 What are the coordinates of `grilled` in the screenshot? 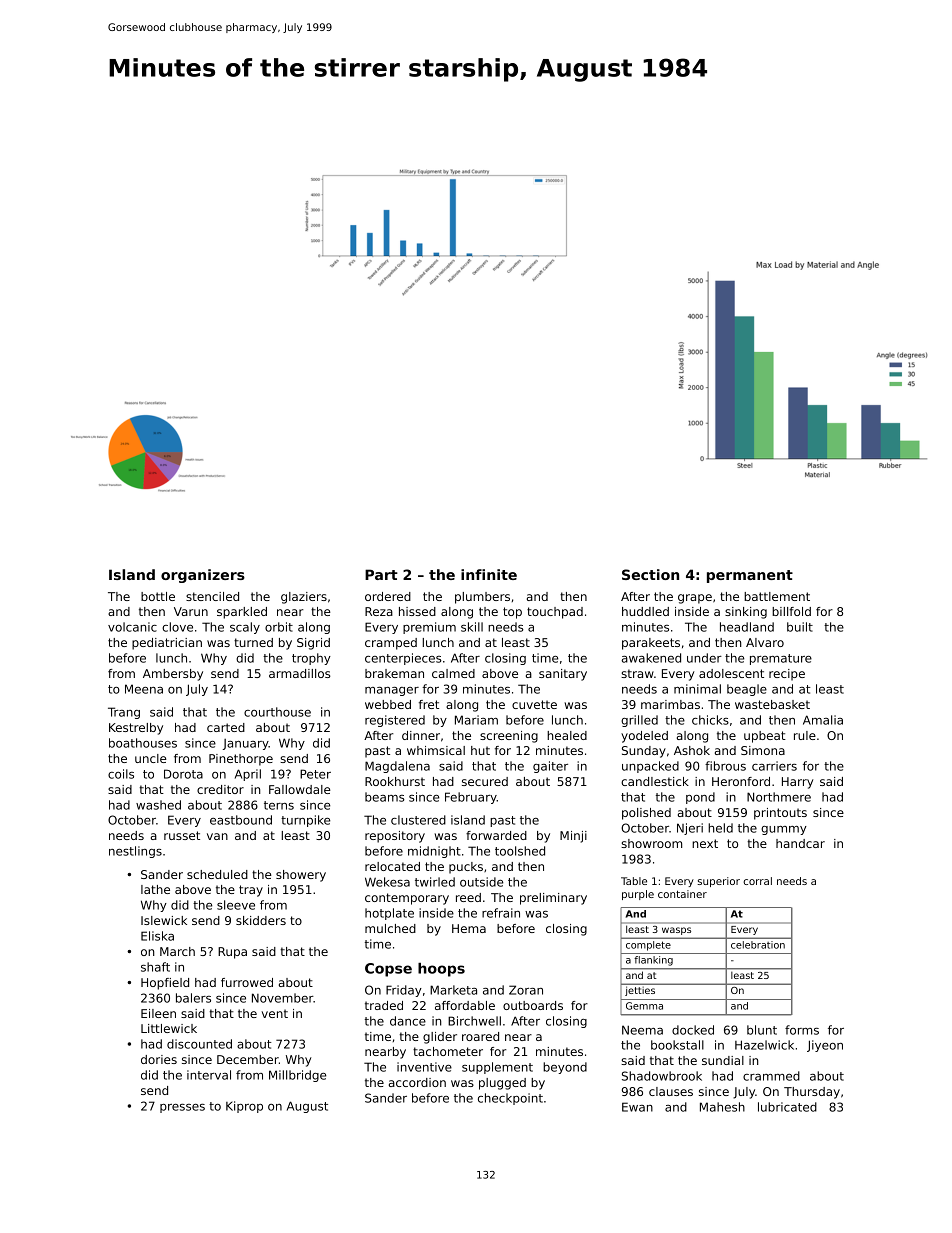 It's located at (639, 721).
